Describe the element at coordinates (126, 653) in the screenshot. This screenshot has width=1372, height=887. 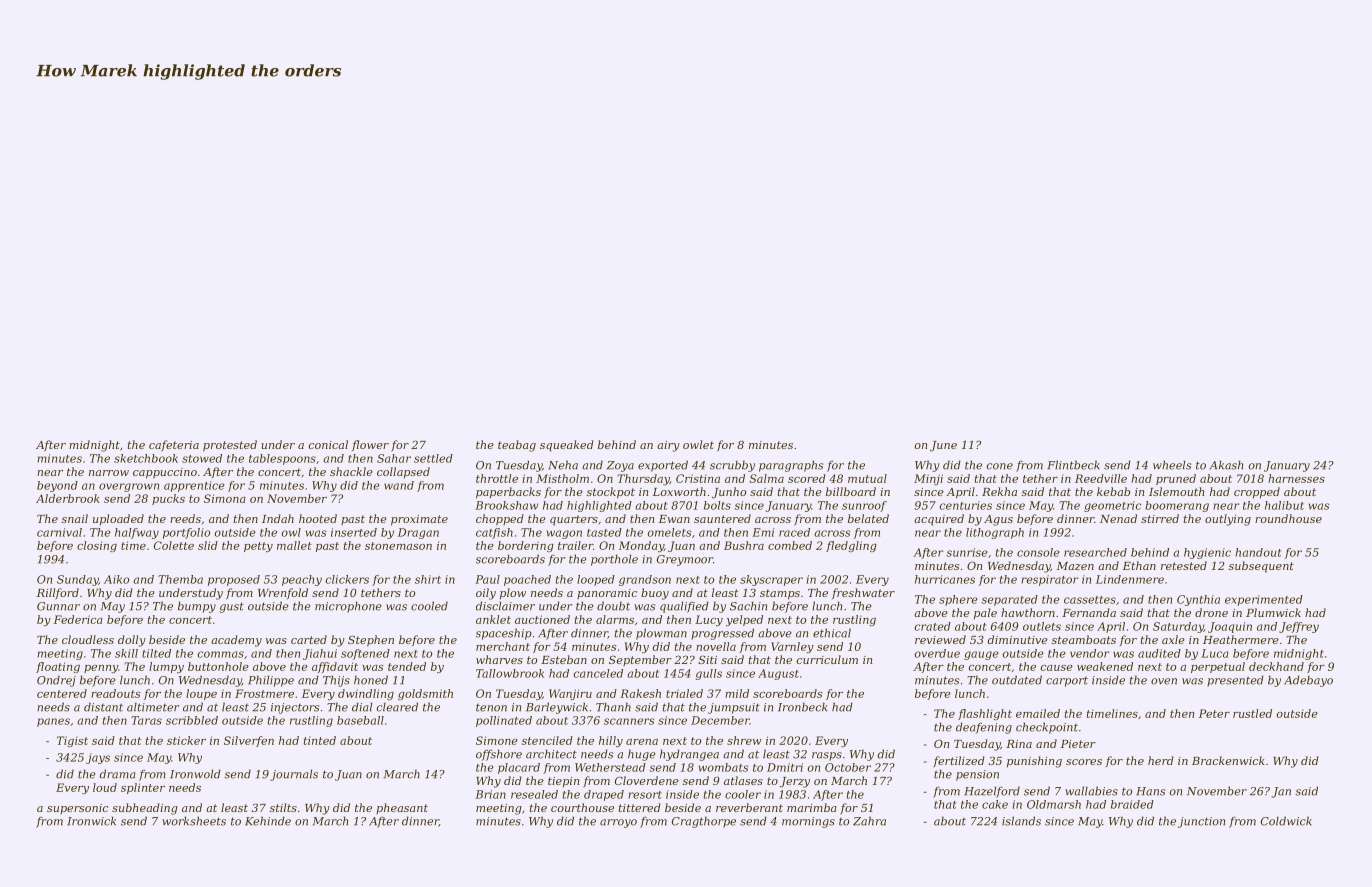
I see `skill` at that location.
